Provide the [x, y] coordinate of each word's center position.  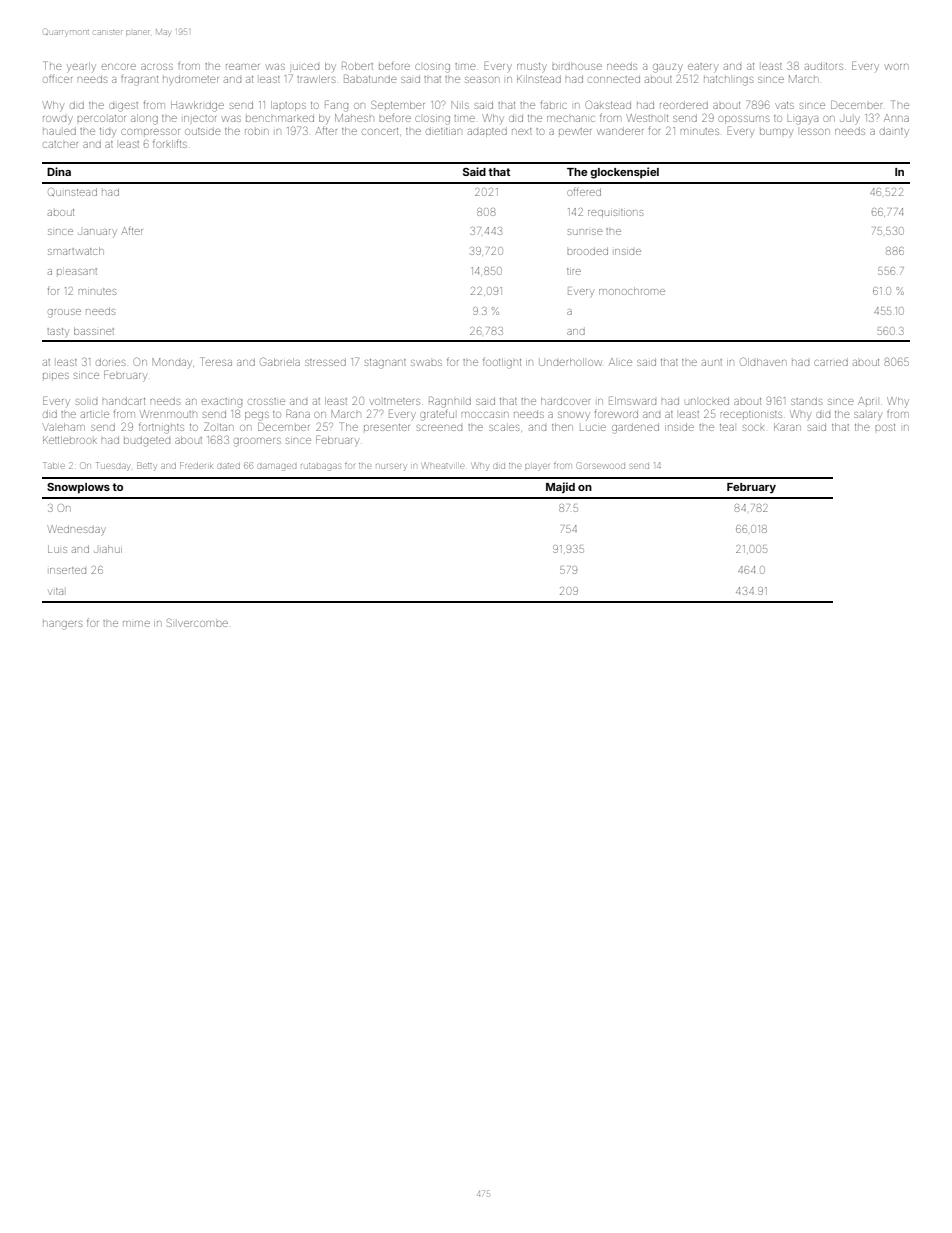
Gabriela [280, 361]
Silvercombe [197, 622]
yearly [81, 67]
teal [727, 427]
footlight [502, 363]
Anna [896, 118]
